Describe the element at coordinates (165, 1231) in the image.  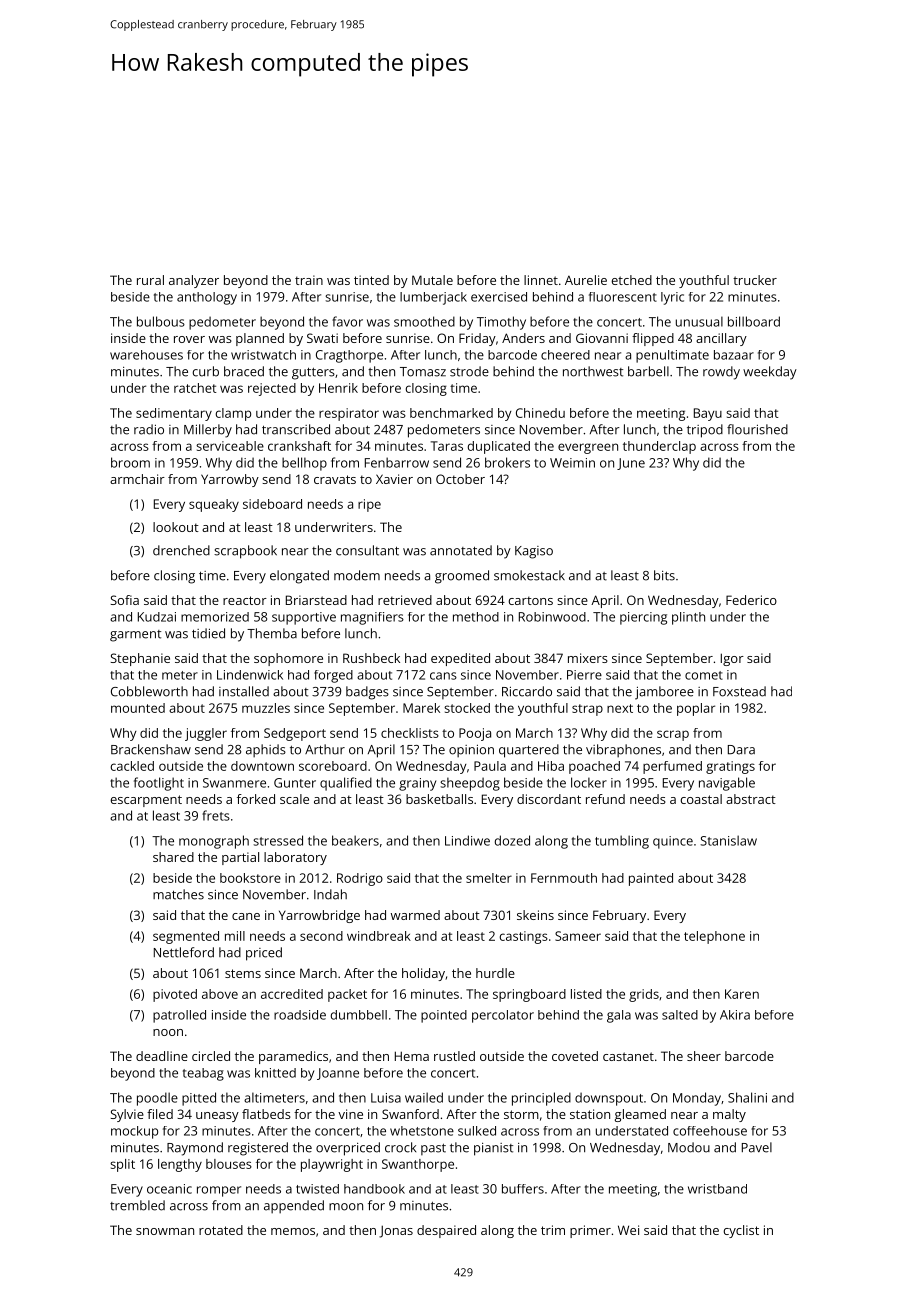
I see `snowman` at that location.
